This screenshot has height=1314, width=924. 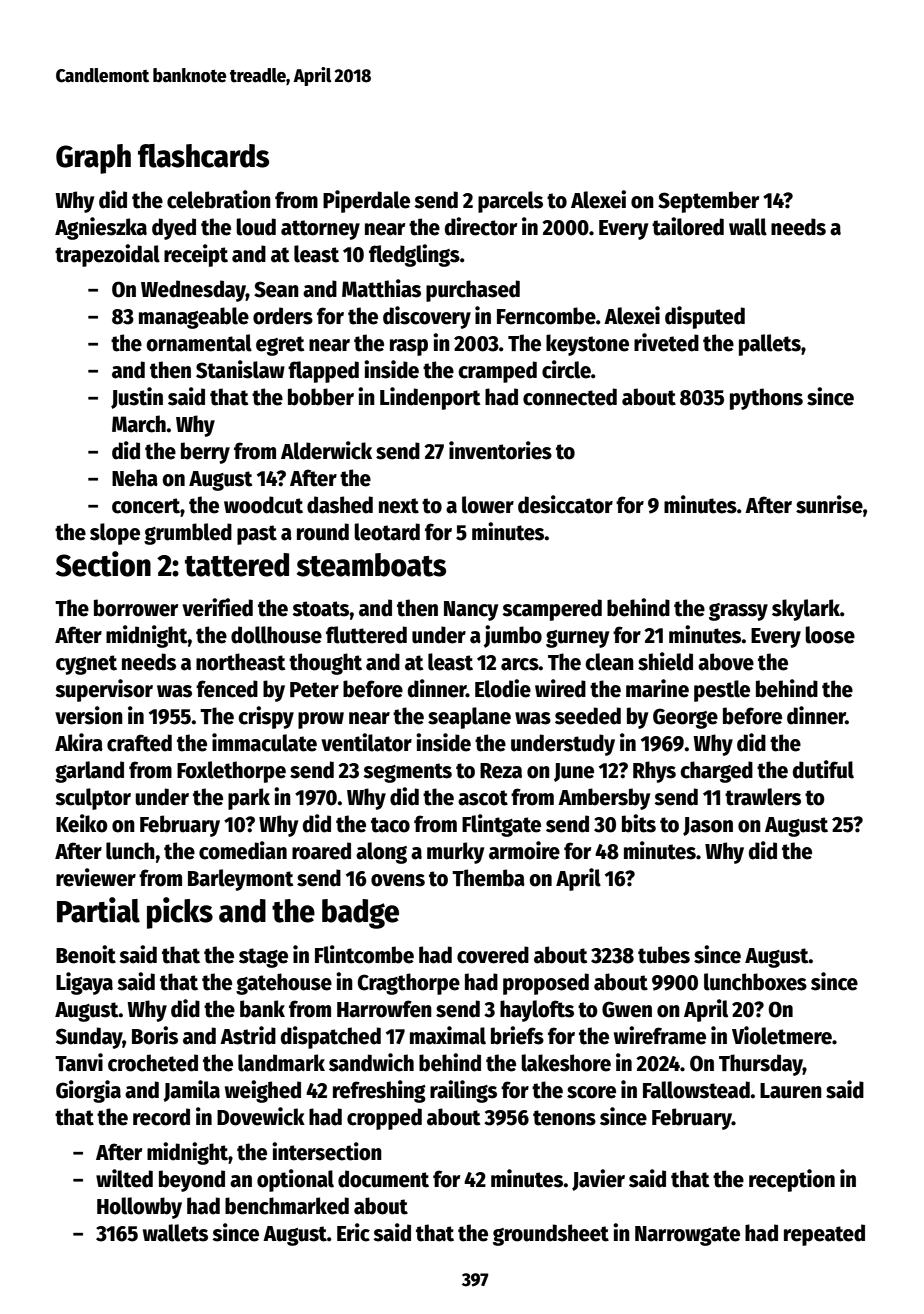 What do you see at coordinates (510, 202) in the screenshot?
I see `parcels` at bounding box center [510, 202].
